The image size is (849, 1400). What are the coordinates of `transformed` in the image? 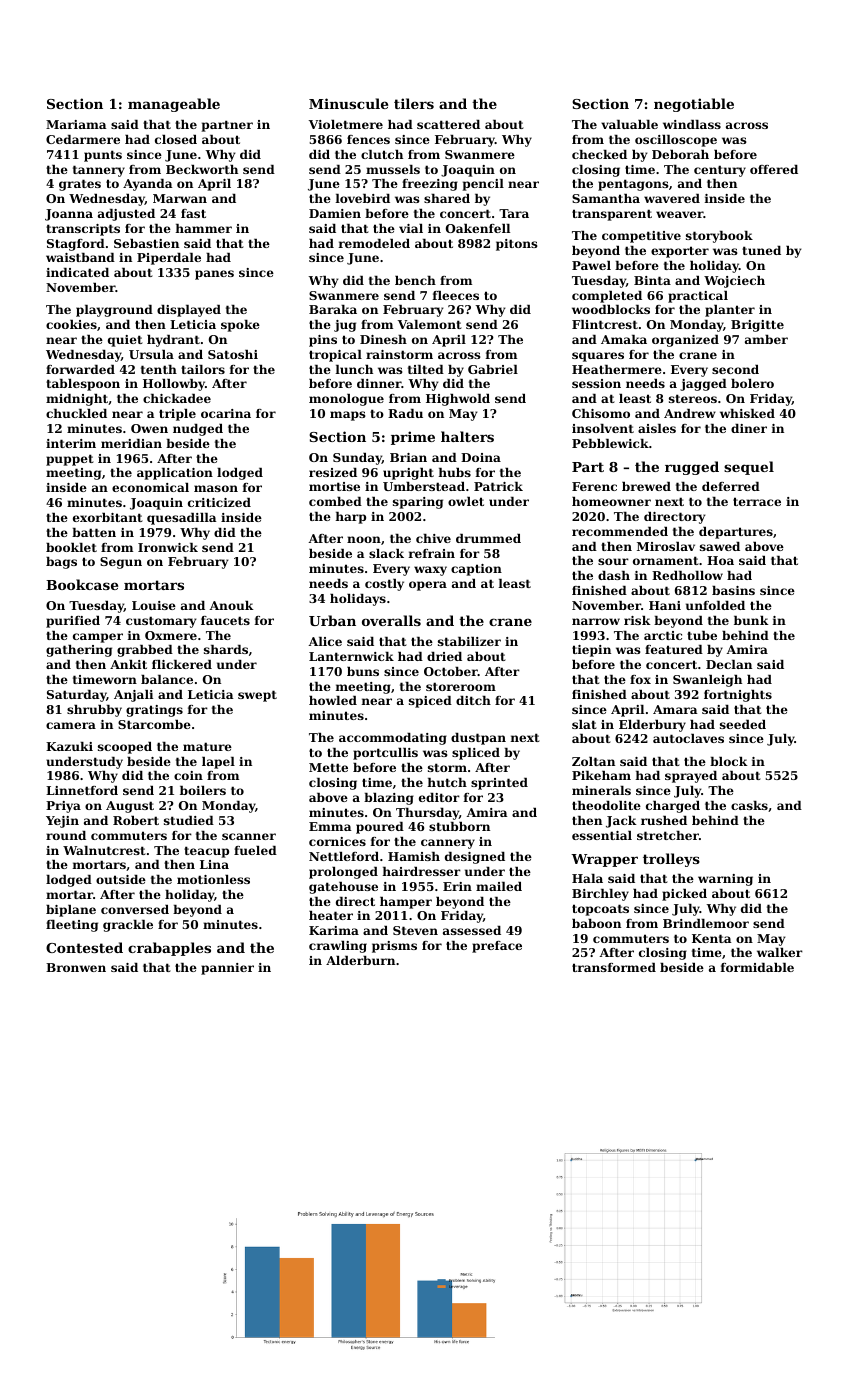 It's located at (614, 967).
